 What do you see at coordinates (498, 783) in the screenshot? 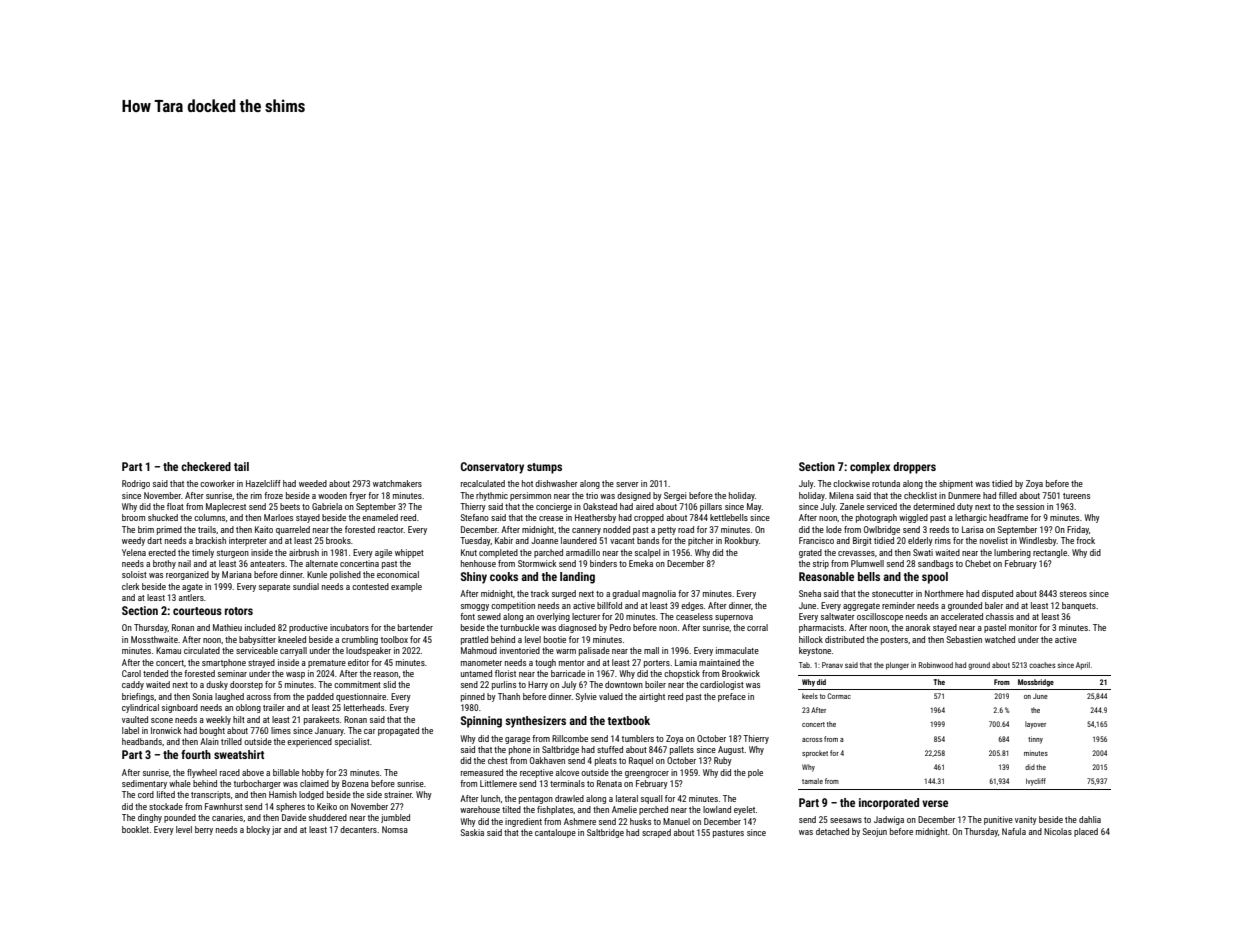
I see `Littlemere` at bounding box center [498, 783].
